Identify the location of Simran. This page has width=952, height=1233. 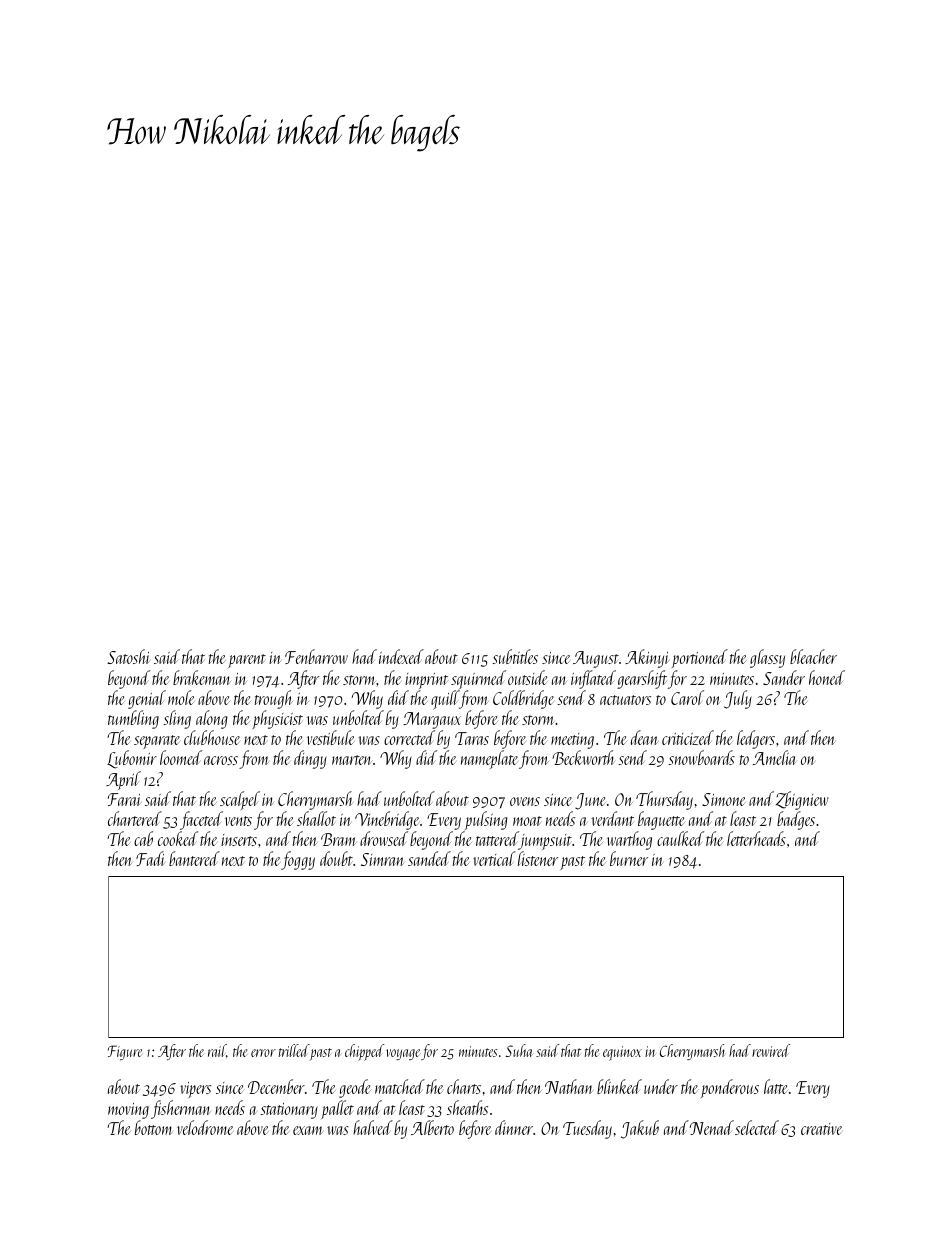
(382, 859).
